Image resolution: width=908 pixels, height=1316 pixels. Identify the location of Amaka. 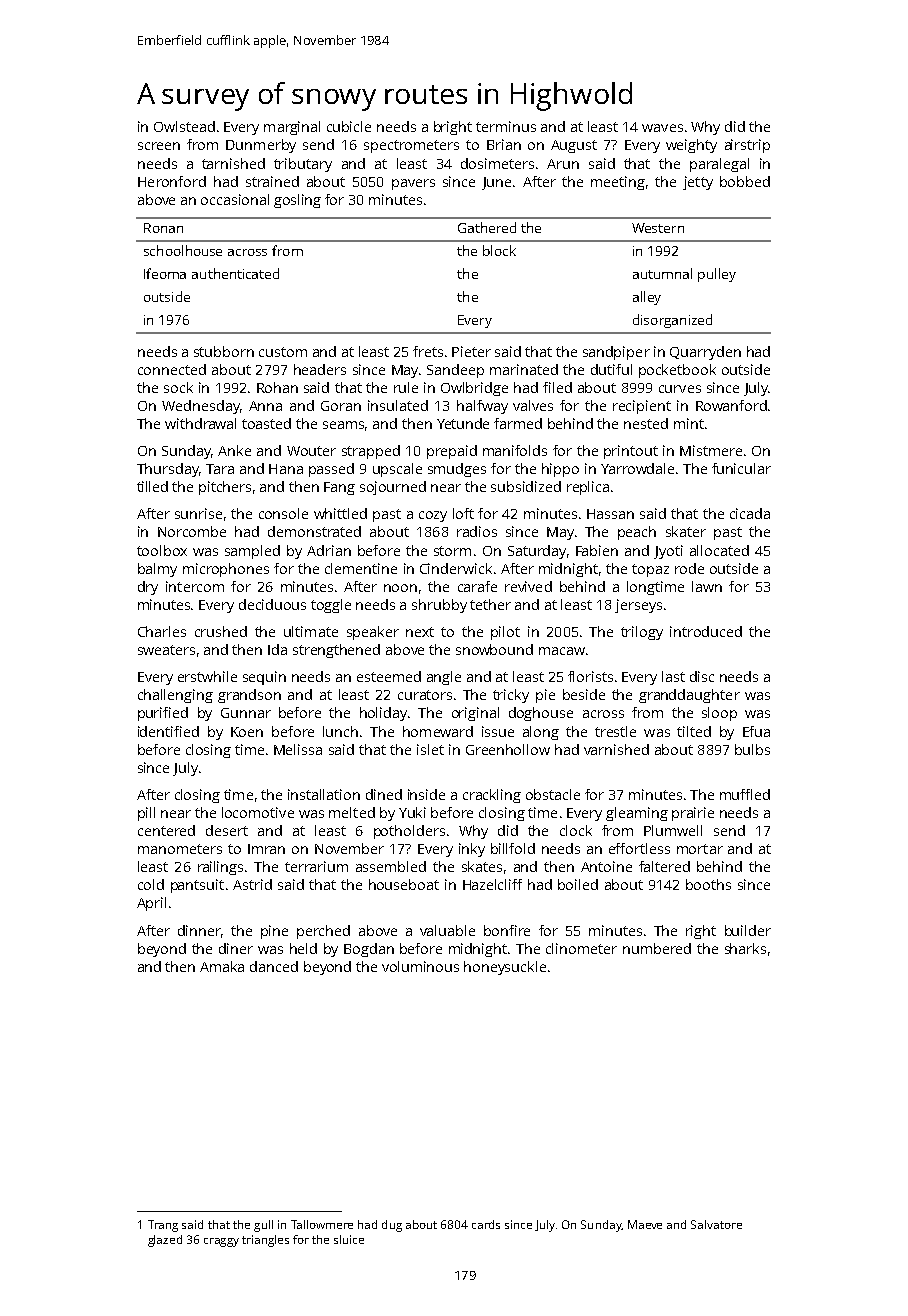
(222, 966).
